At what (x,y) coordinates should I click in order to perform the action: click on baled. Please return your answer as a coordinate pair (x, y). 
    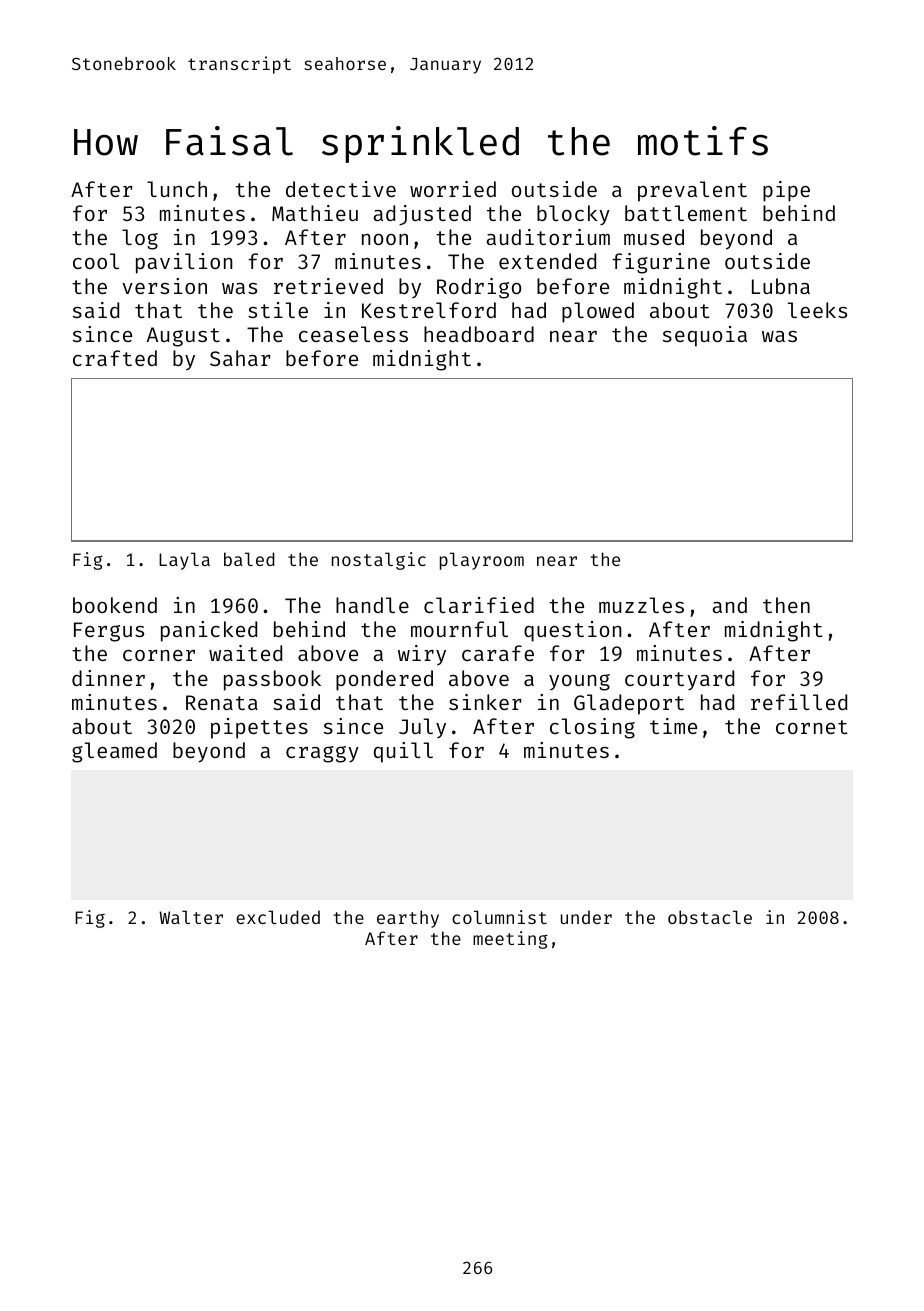
    Looking at the image, I should click on (249, 559).
